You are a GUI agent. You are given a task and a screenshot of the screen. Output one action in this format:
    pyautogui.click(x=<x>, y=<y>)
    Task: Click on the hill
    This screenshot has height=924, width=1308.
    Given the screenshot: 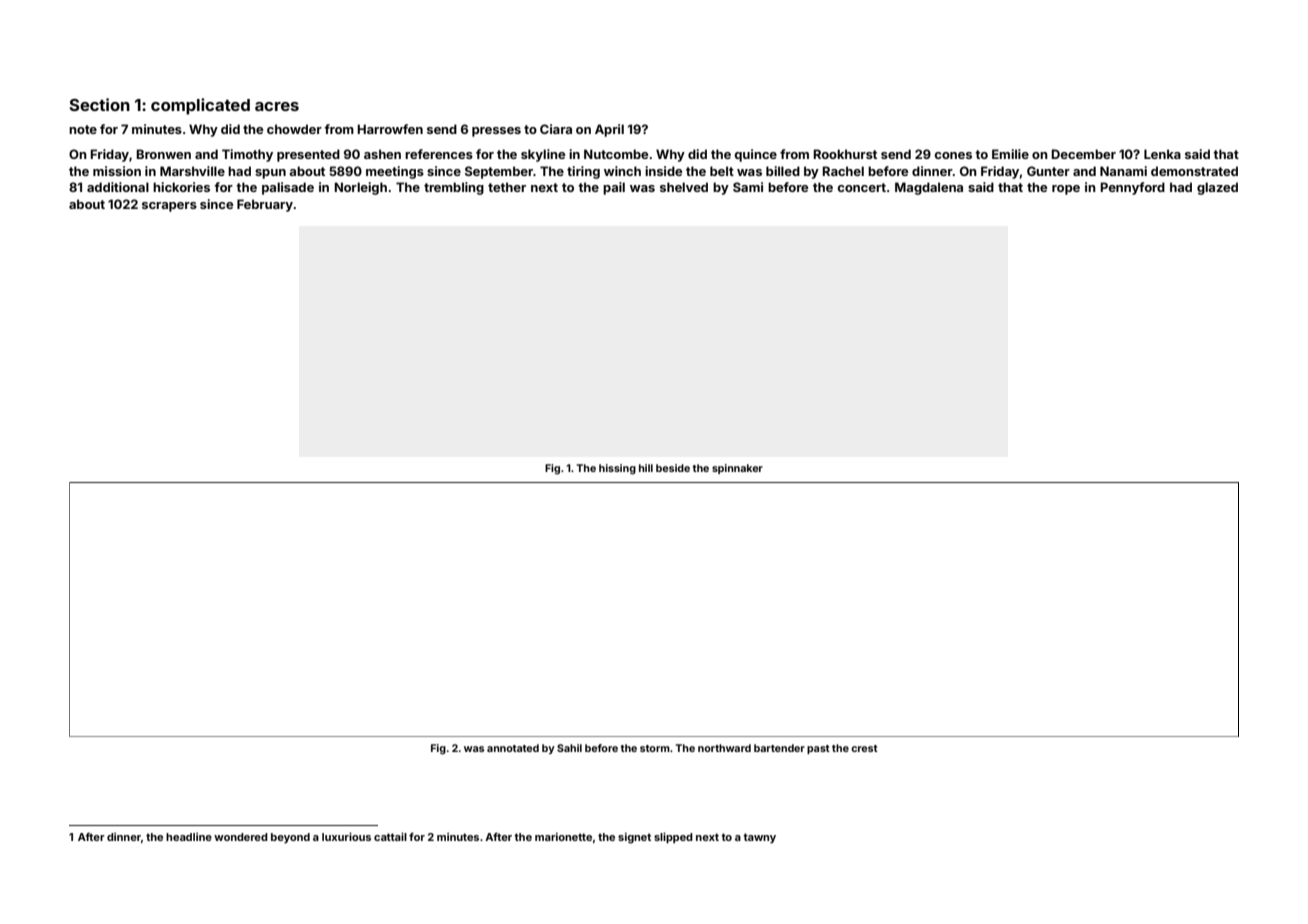 What is the action you would take?
    pyautogui.click(x=646, y=468)
